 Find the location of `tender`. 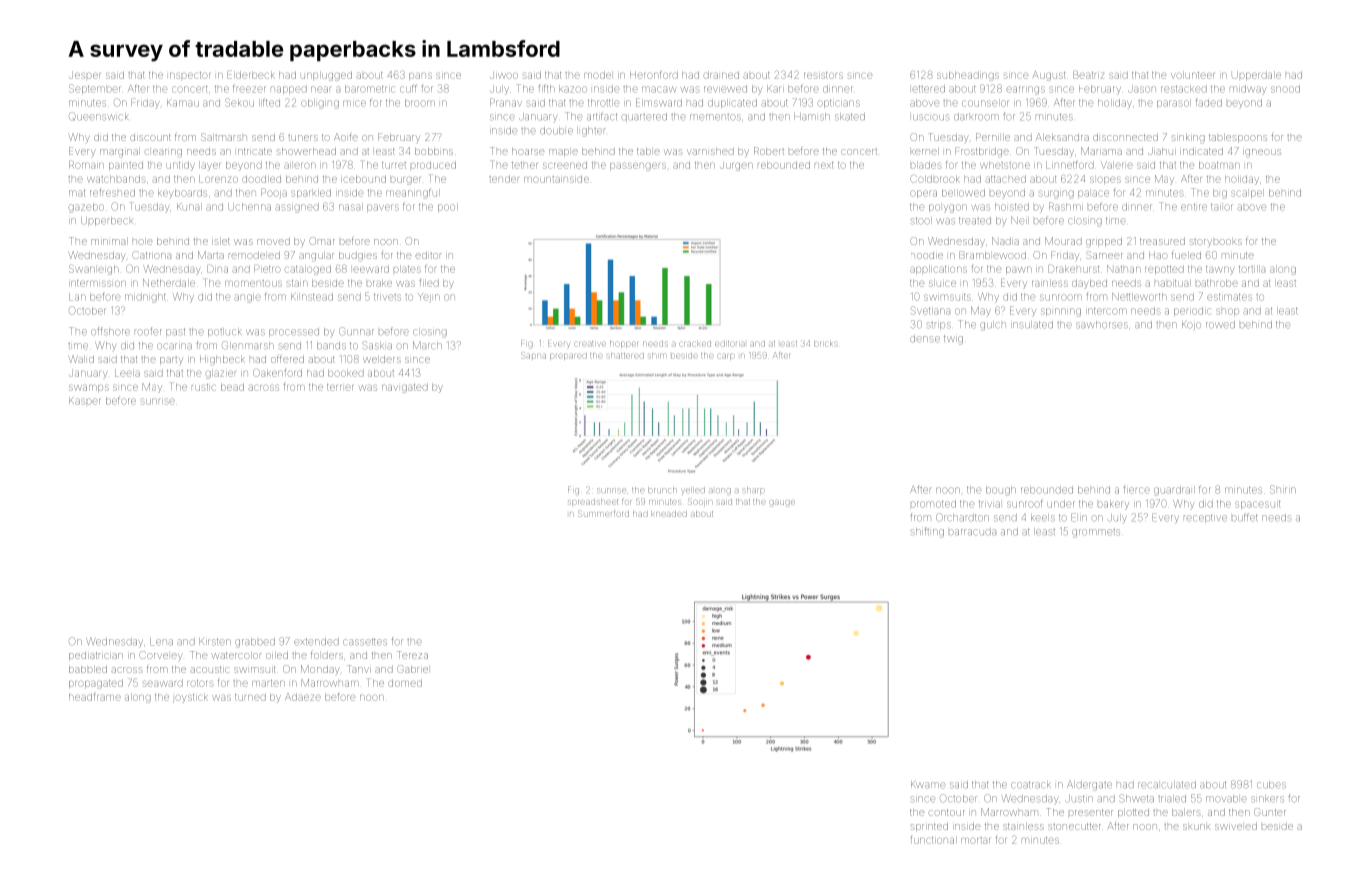

tender is located at coordinates (504, 179).
